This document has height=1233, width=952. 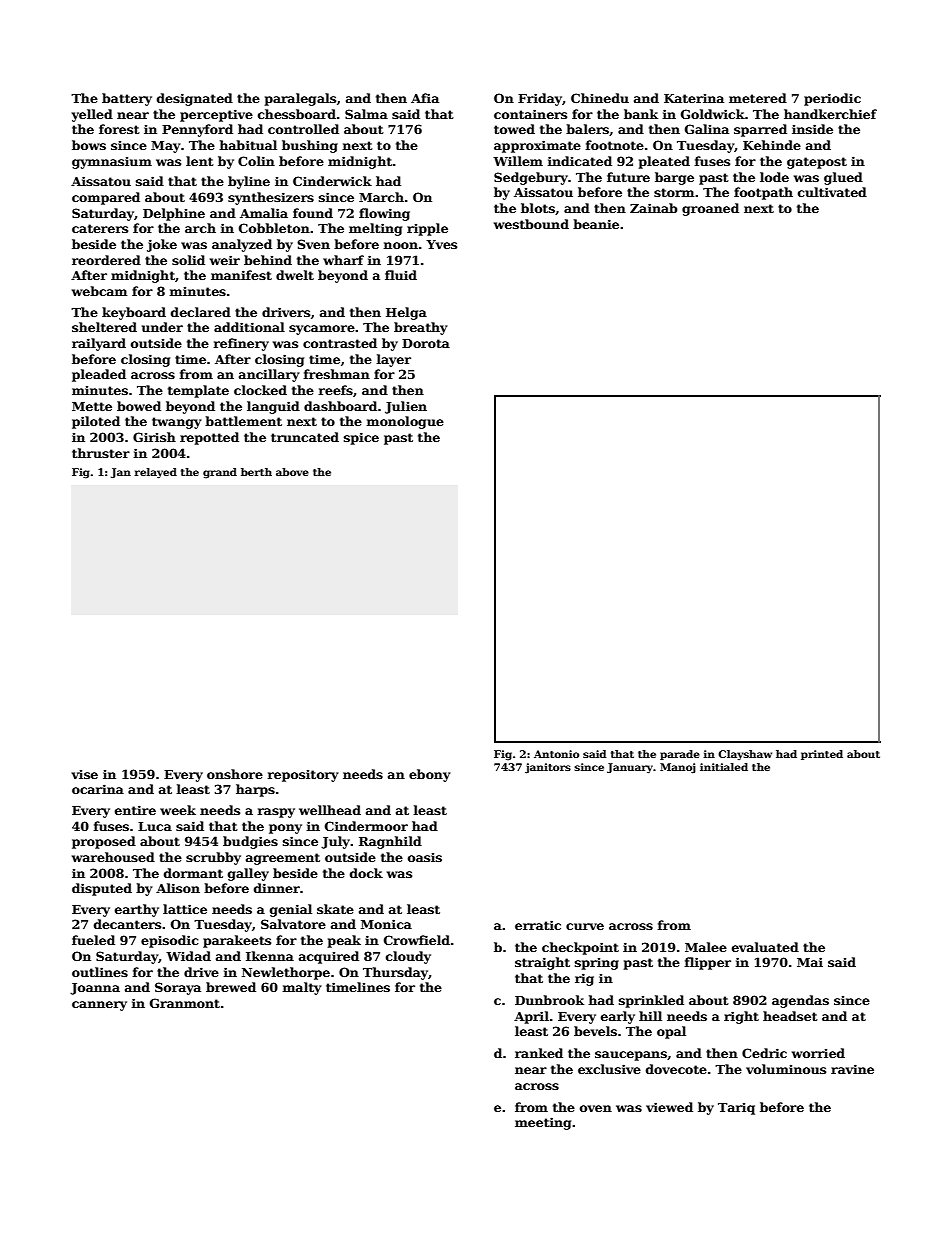 I want to click on groaned, so click(x=710, y=209).
